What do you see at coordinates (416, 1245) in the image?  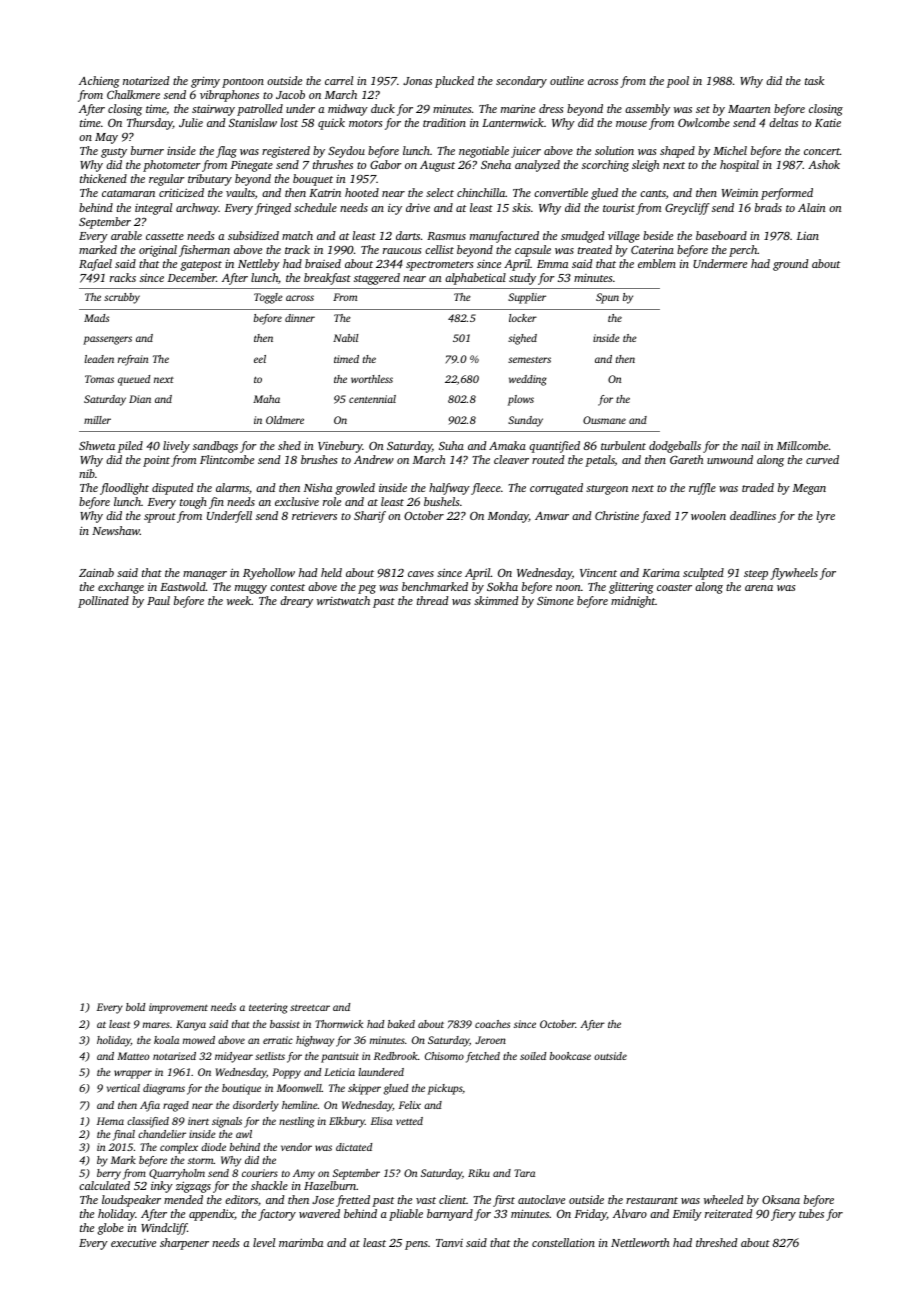 I see `pens` at bounding box center [416, 1245].
